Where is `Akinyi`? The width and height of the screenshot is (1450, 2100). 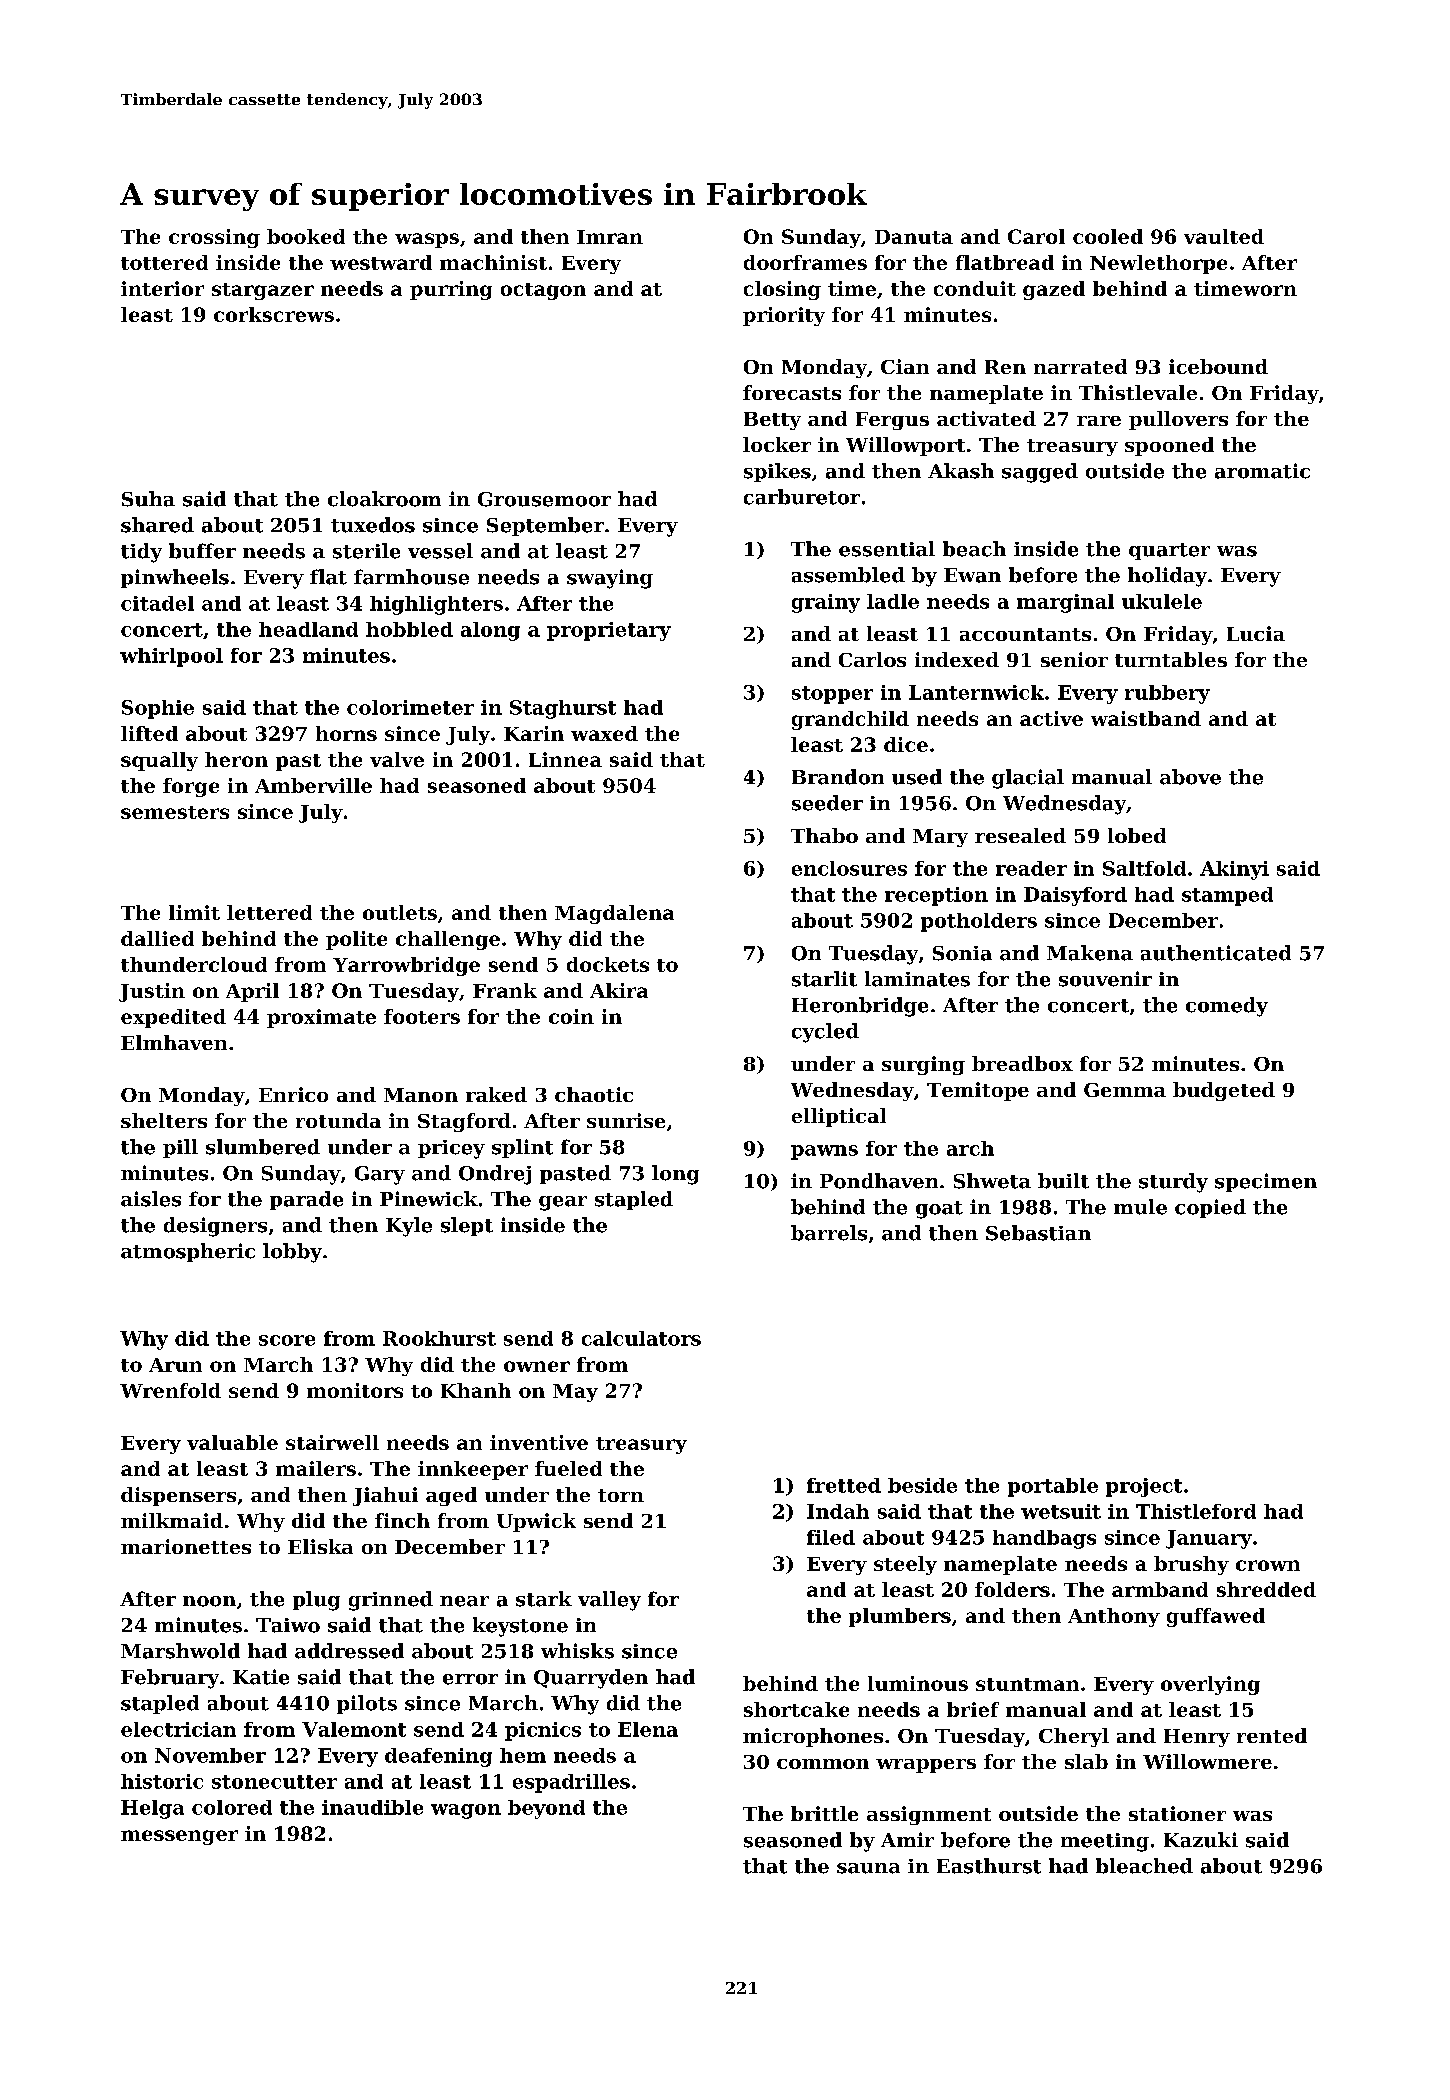 Akinyi is located at coordinates (1234, 870).
